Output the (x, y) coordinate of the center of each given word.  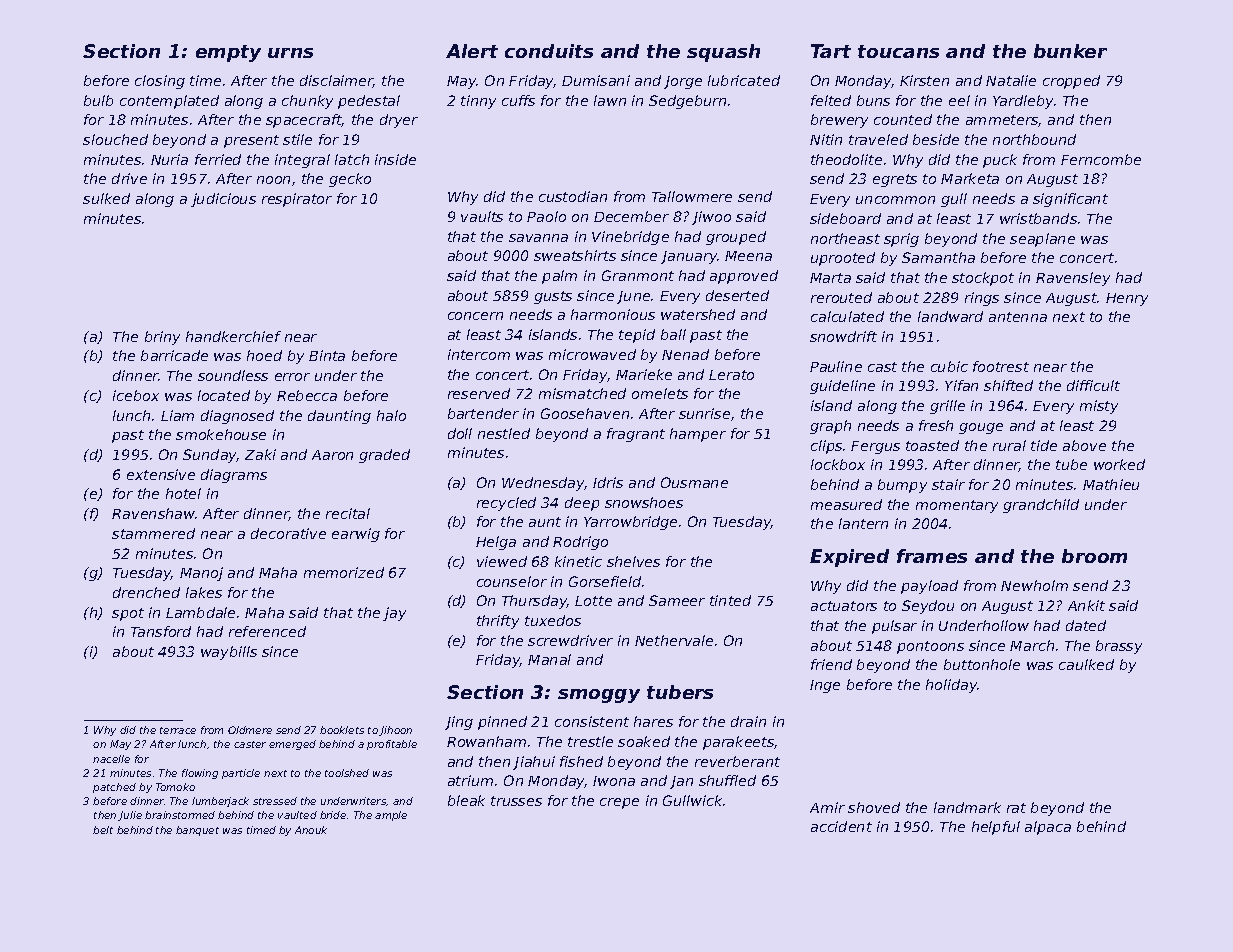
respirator (297, 200)
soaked (644, 741)
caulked (1086, 664)
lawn (610, 100)
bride (333, 815)
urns (290, 53)
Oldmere (250, 730)
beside (936, 139)
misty (1099, 407)
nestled (504, 433)
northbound (1034, 139)
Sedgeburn (687, 102)
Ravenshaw (153, 513)
